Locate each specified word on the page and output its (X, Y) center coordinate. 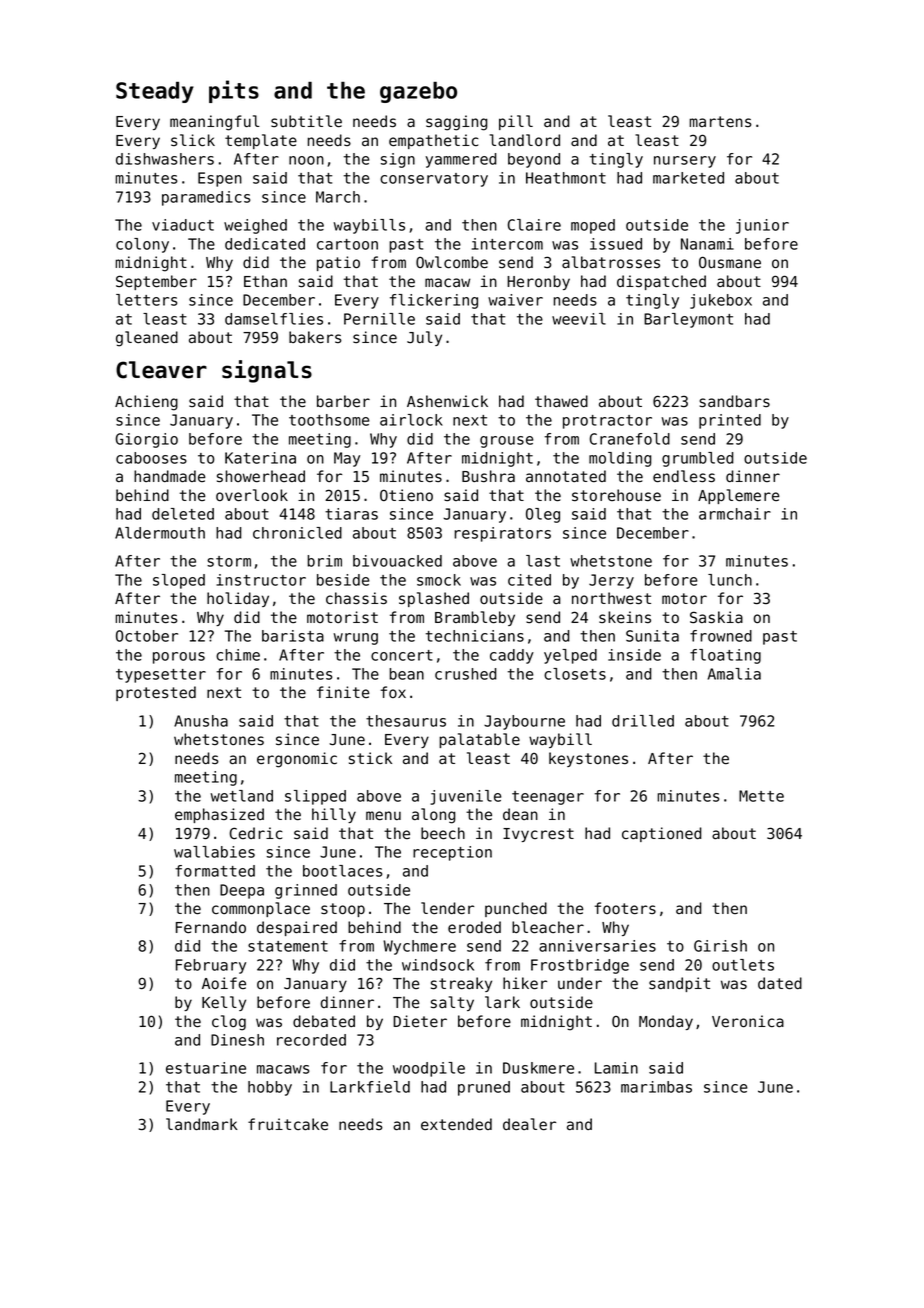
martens (721, 122)
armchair (735, 514)
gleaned (147, 339)
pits (234, 91)
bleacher (548, 927)
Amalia (734, 674)
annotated (566, 476)
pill (516, 122)
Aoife (224, 983)
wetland (242, 796)
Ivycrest (538, 835)
